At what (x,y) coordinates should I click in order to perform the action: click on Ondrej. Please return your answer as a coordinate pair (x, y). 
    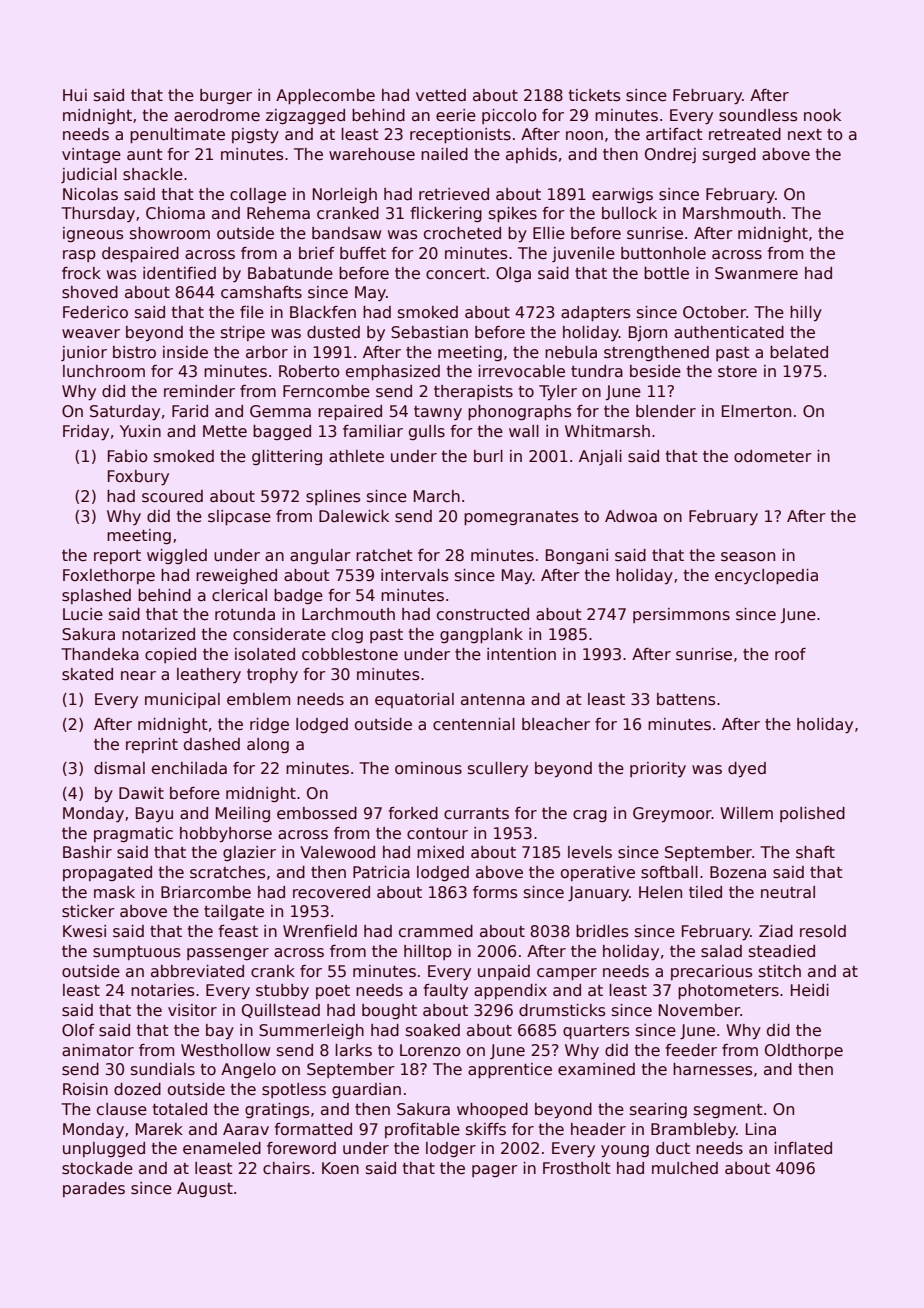
    Looking at the image, I should click on (670, 155).
